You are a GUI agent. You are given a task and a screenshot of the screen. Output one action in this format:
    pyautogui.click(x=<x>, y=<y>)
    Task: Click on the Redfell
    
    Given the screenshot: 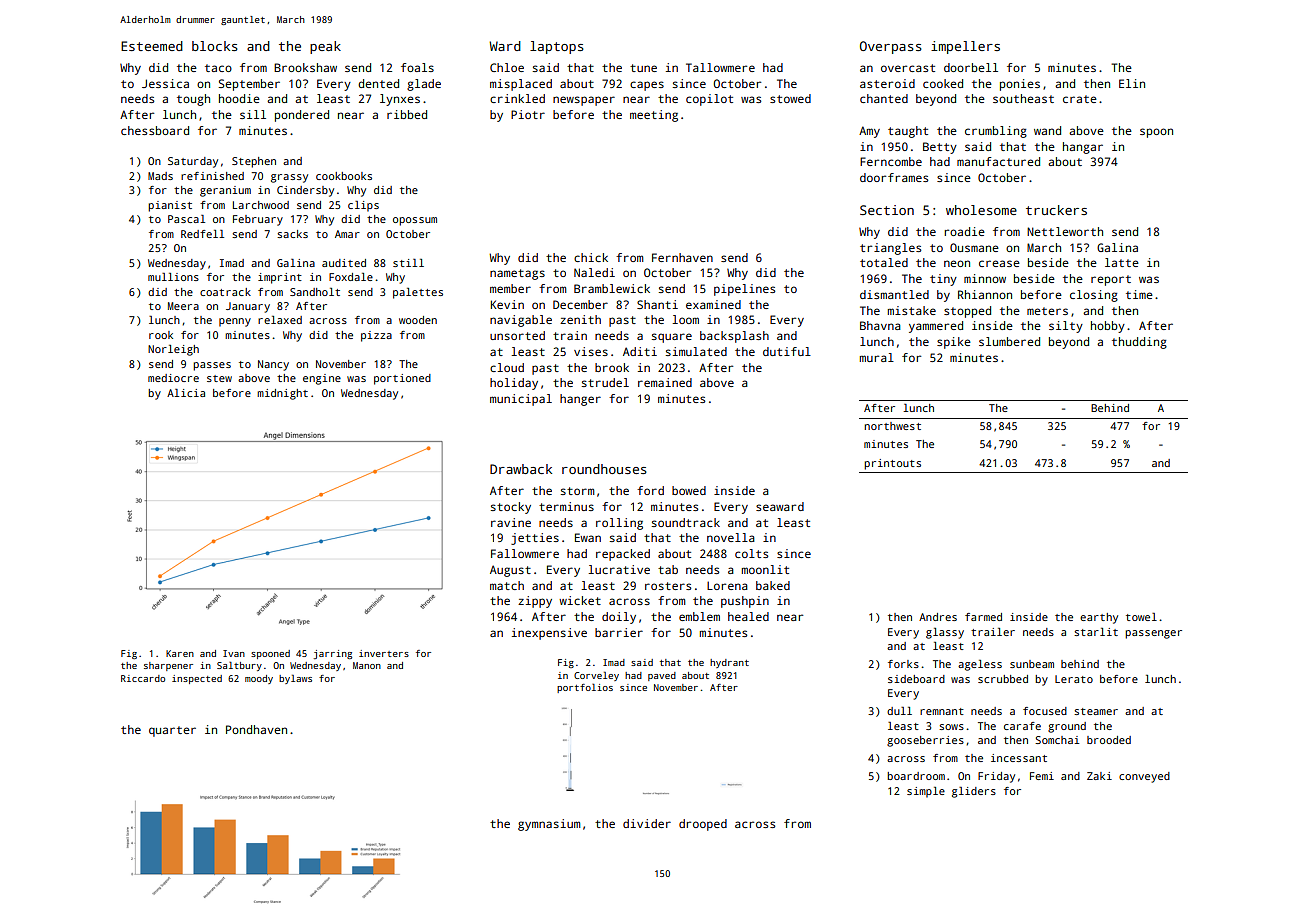 What is the action you would take?
    pyautogui.click(x=202, y=234)
